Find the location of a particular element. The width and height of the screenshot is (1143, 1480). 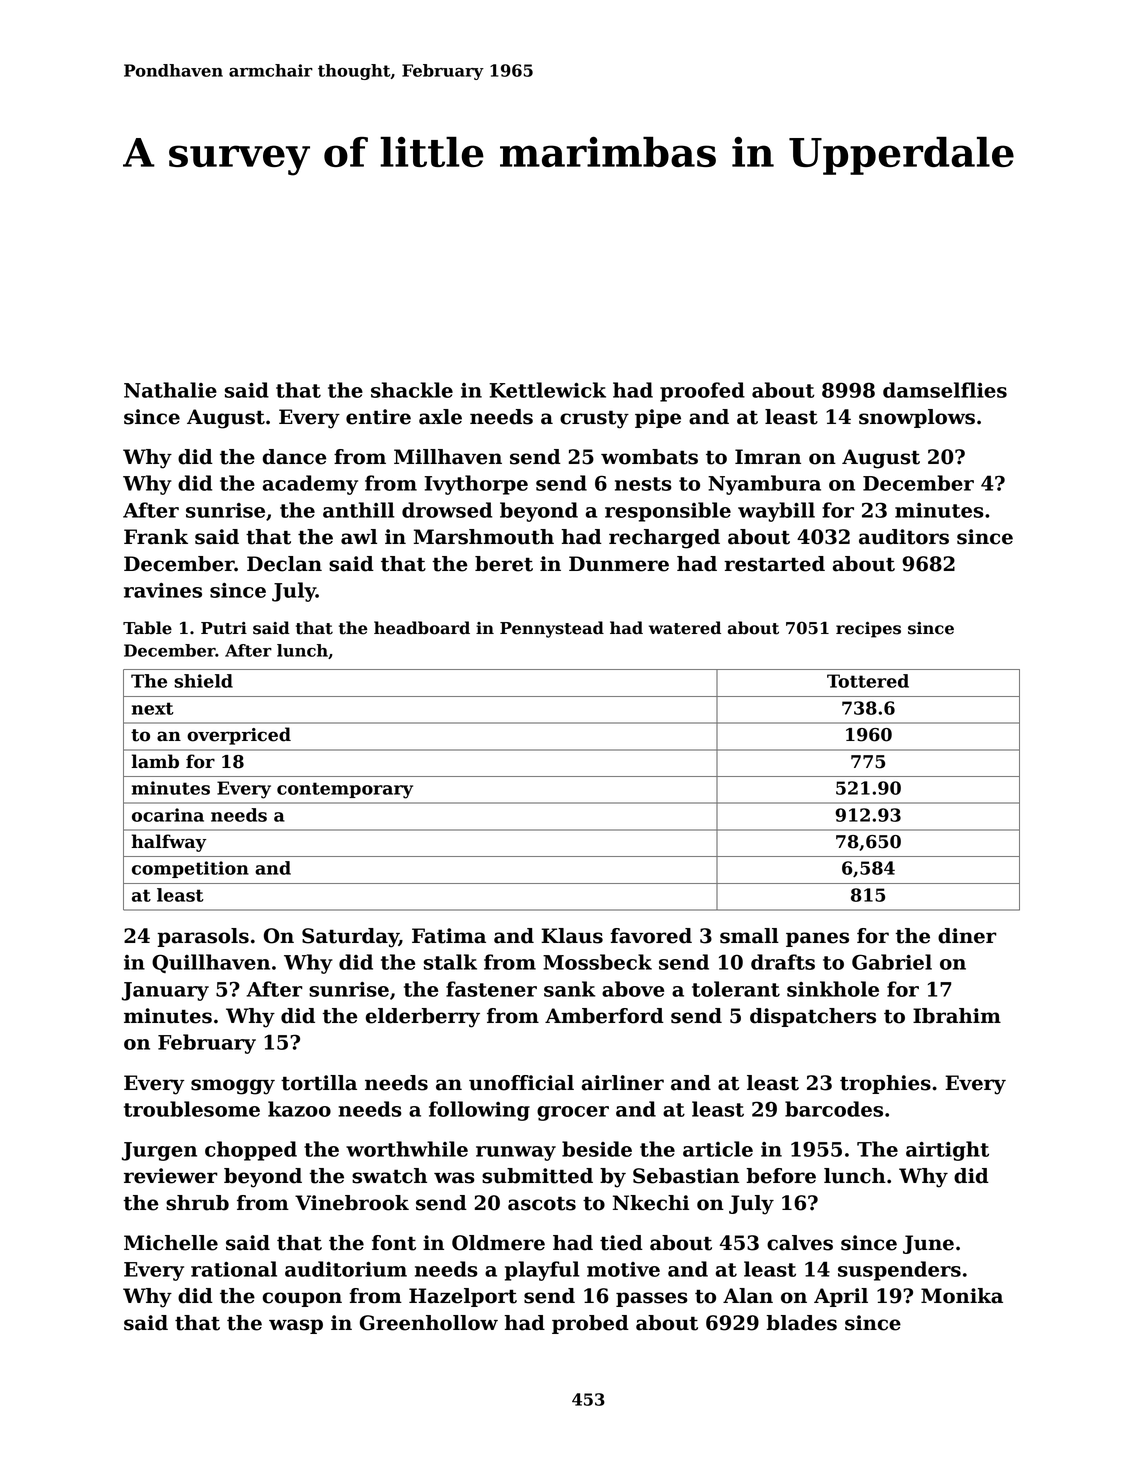

Nathalie is located at coordinates (170, 390).
